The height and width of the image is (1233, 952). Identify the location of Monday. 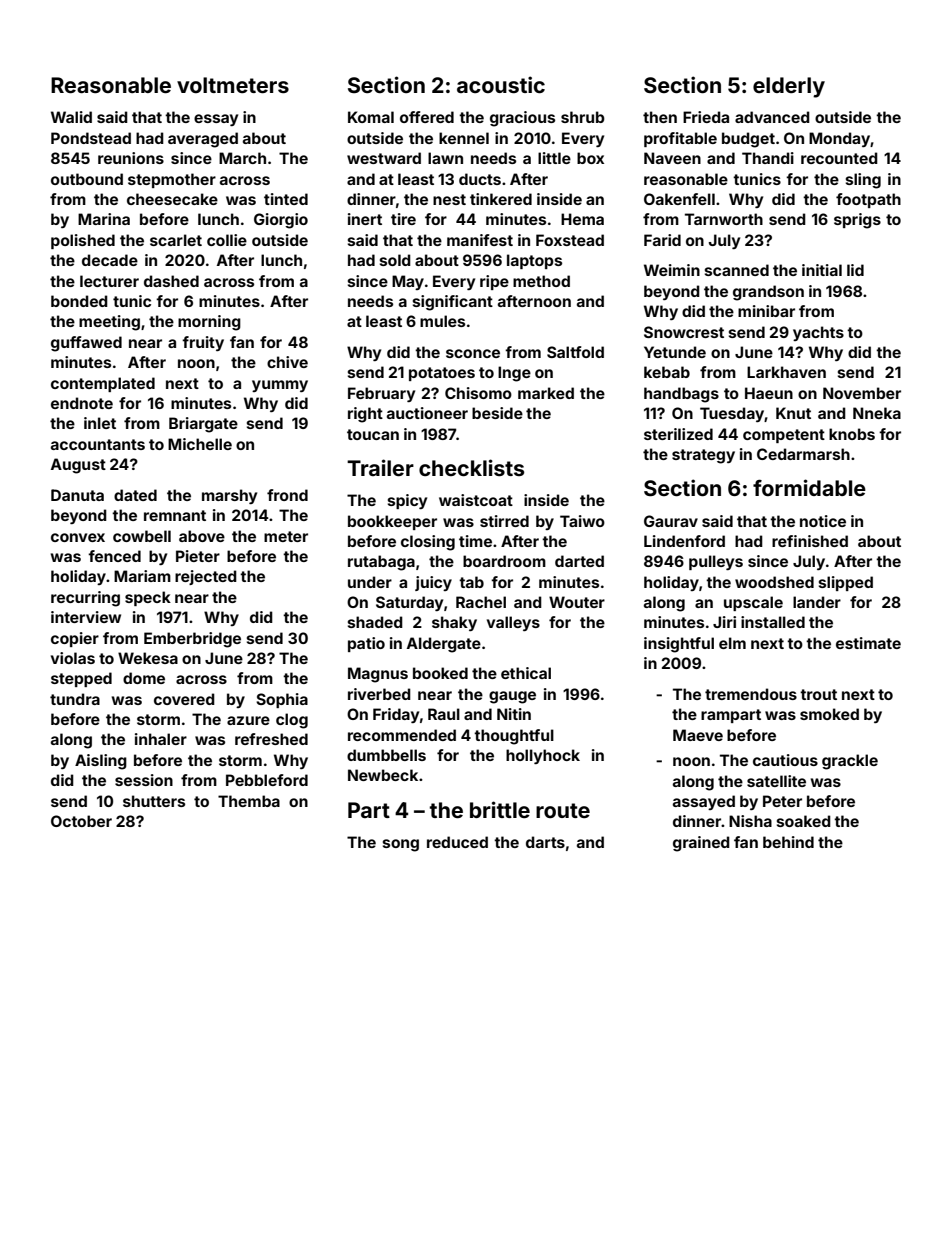
(839, 139).
